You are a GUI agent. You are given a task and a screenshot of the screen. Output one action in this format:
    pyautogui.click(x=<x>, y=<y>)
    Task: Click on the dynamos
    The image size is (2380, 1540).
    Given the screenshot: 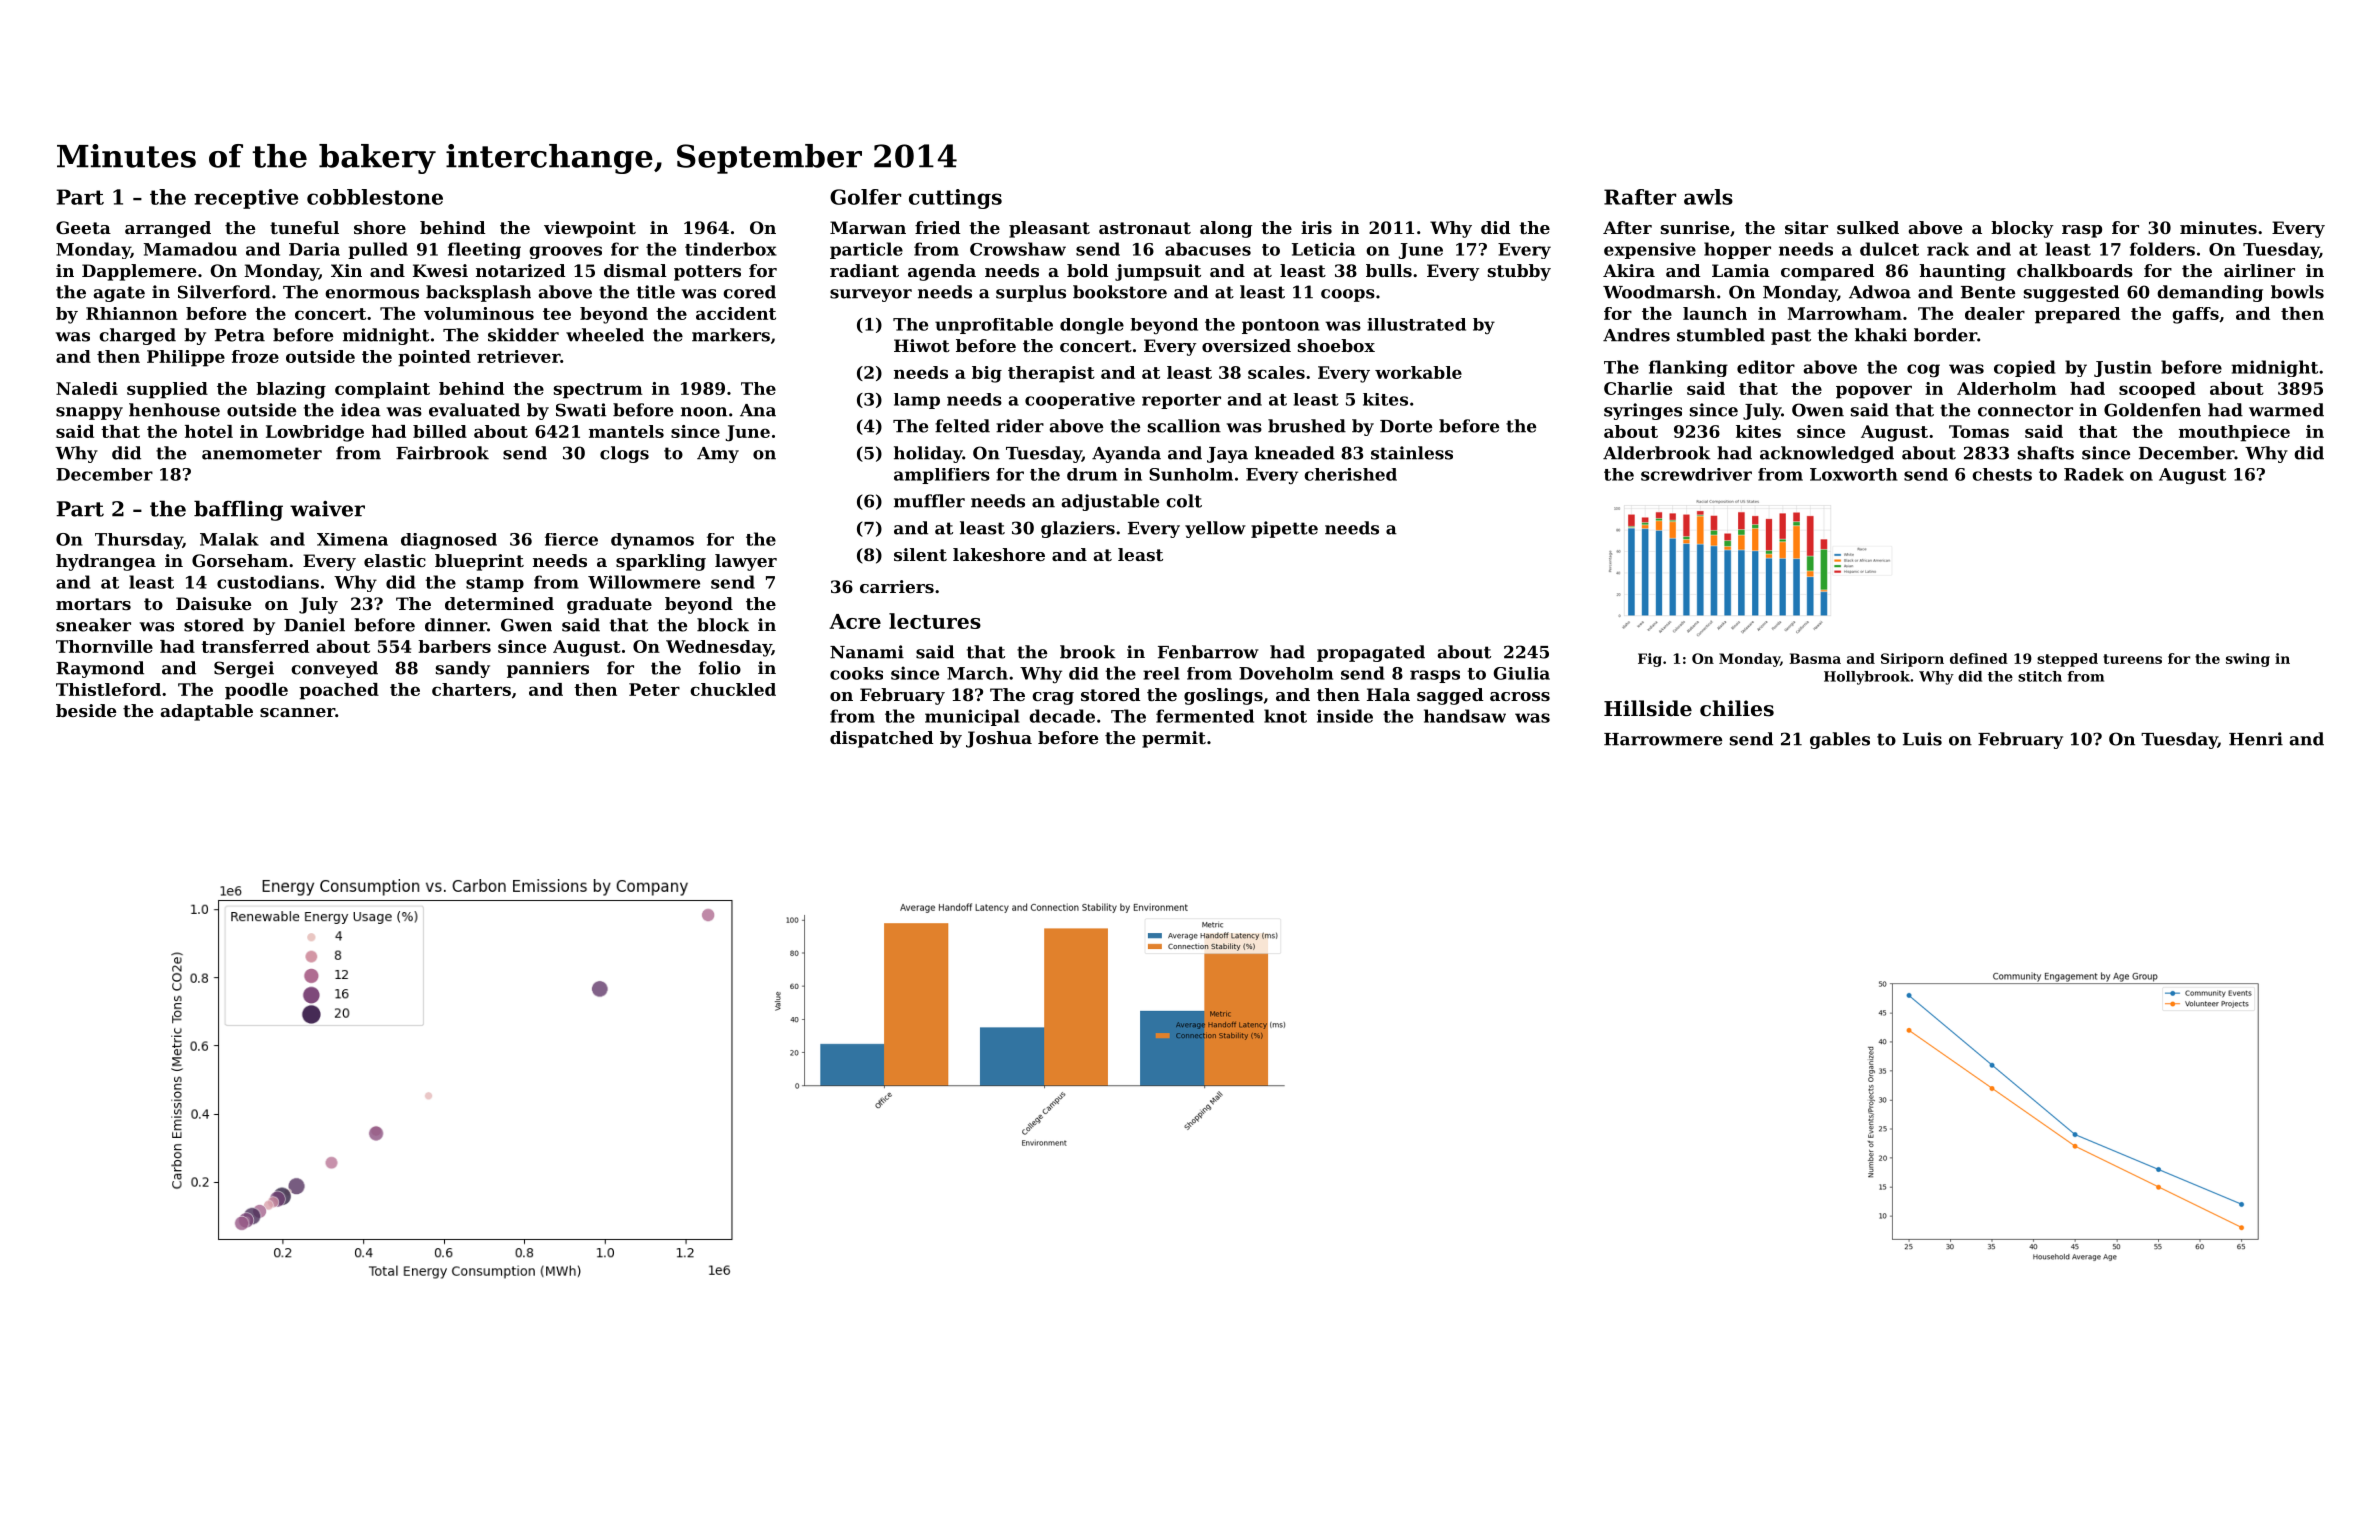 What is the action you would take?
    pyautogui.click(x=652, y=541)
